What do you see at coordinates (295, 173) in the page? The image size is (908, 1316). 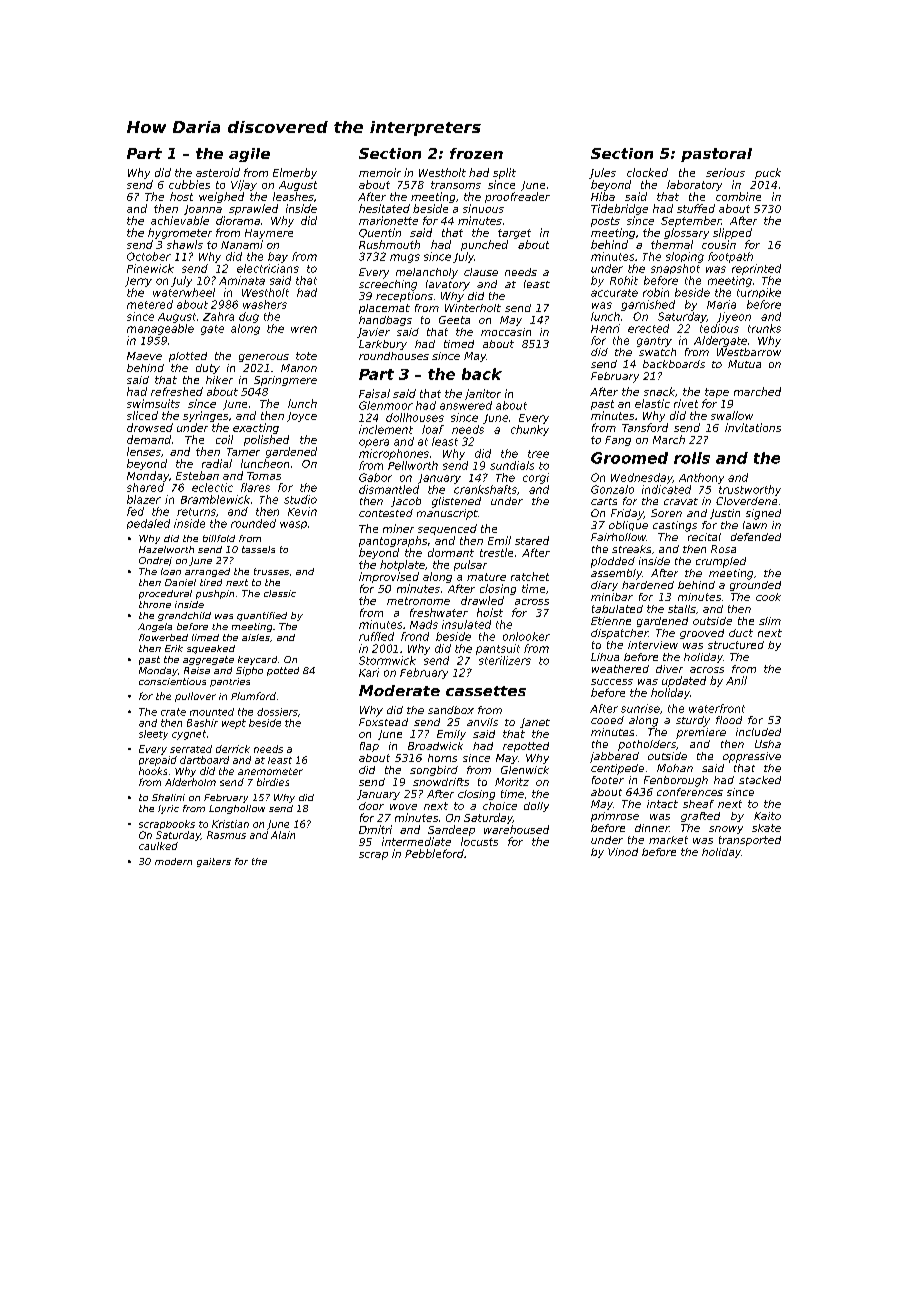 I see `Elmerby` at bounding box center [295, 173].
